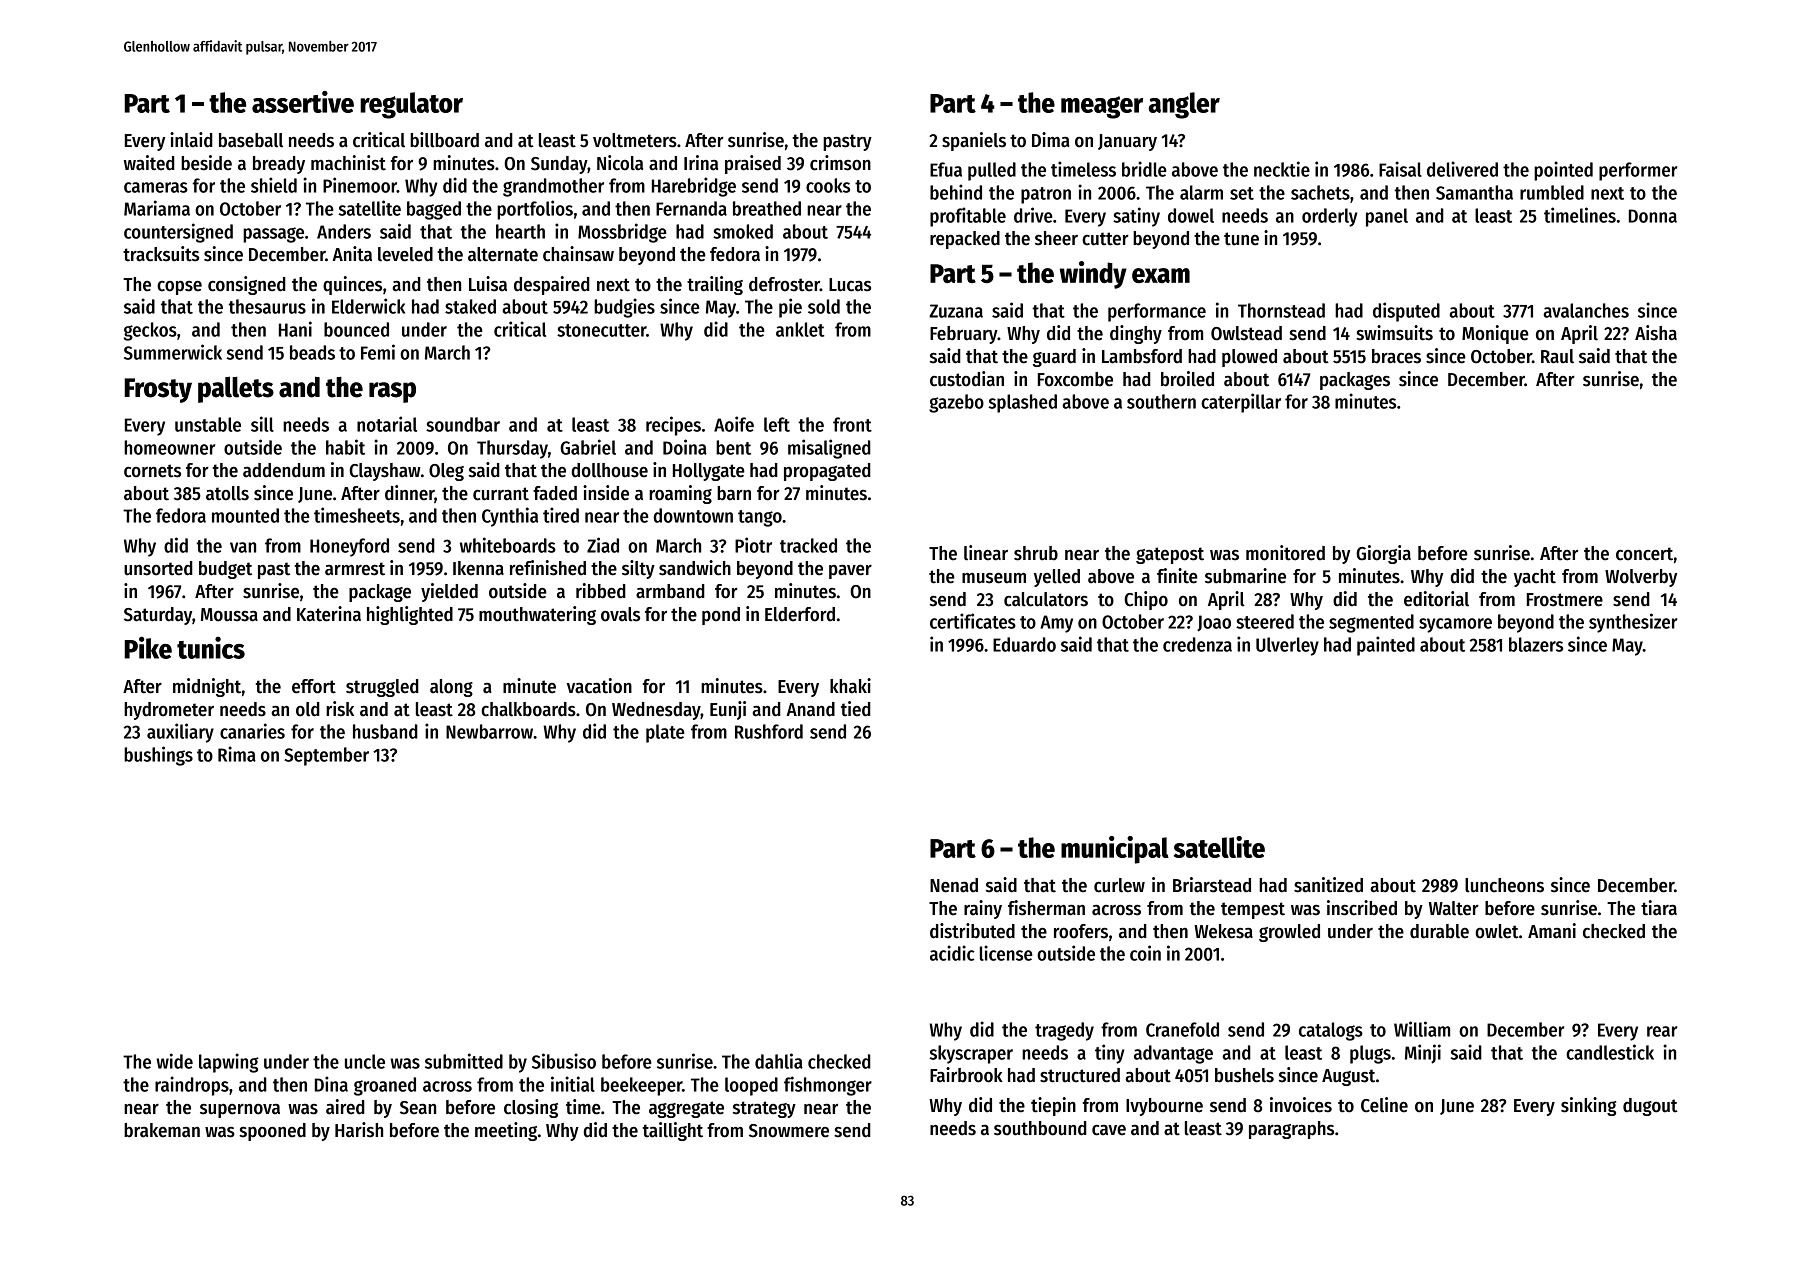  What do you see at coordinates (1115, 850) in the screenshot?
I see `municipal` at bounding box center [1115, 850].
